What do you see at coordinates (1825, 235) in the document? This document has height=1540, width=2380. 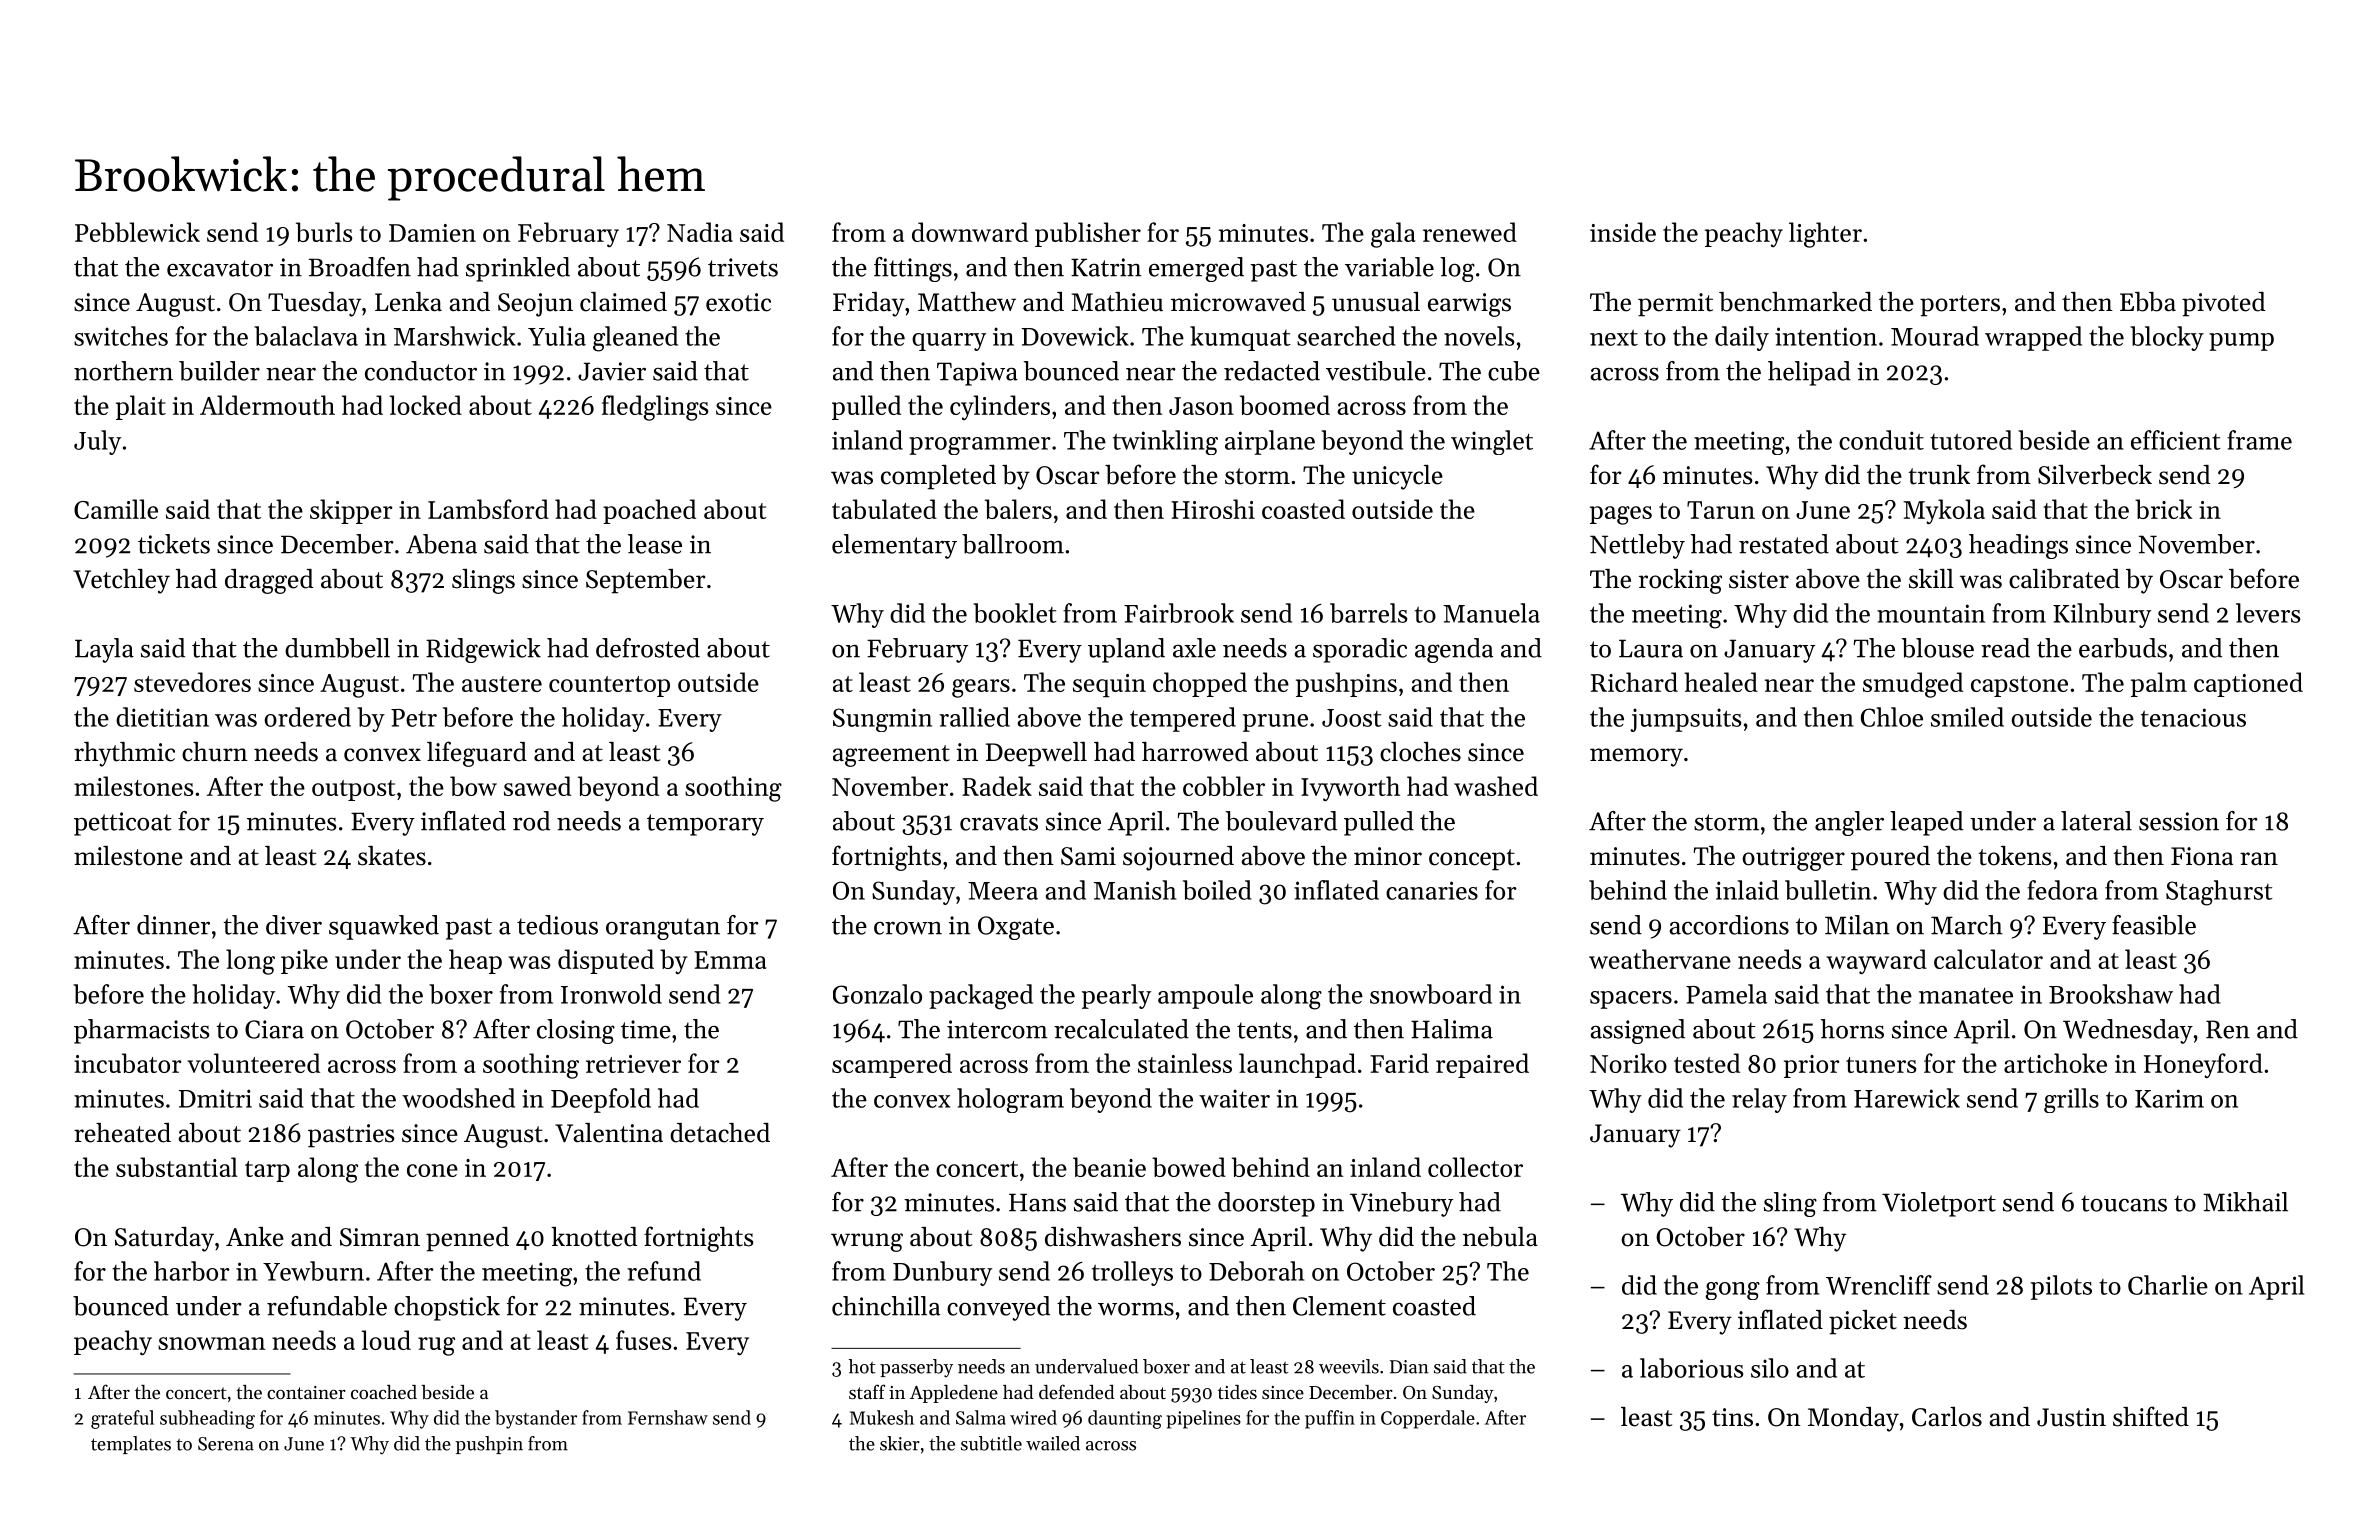 I see `lighter` at bounding box center [1825, 235].
